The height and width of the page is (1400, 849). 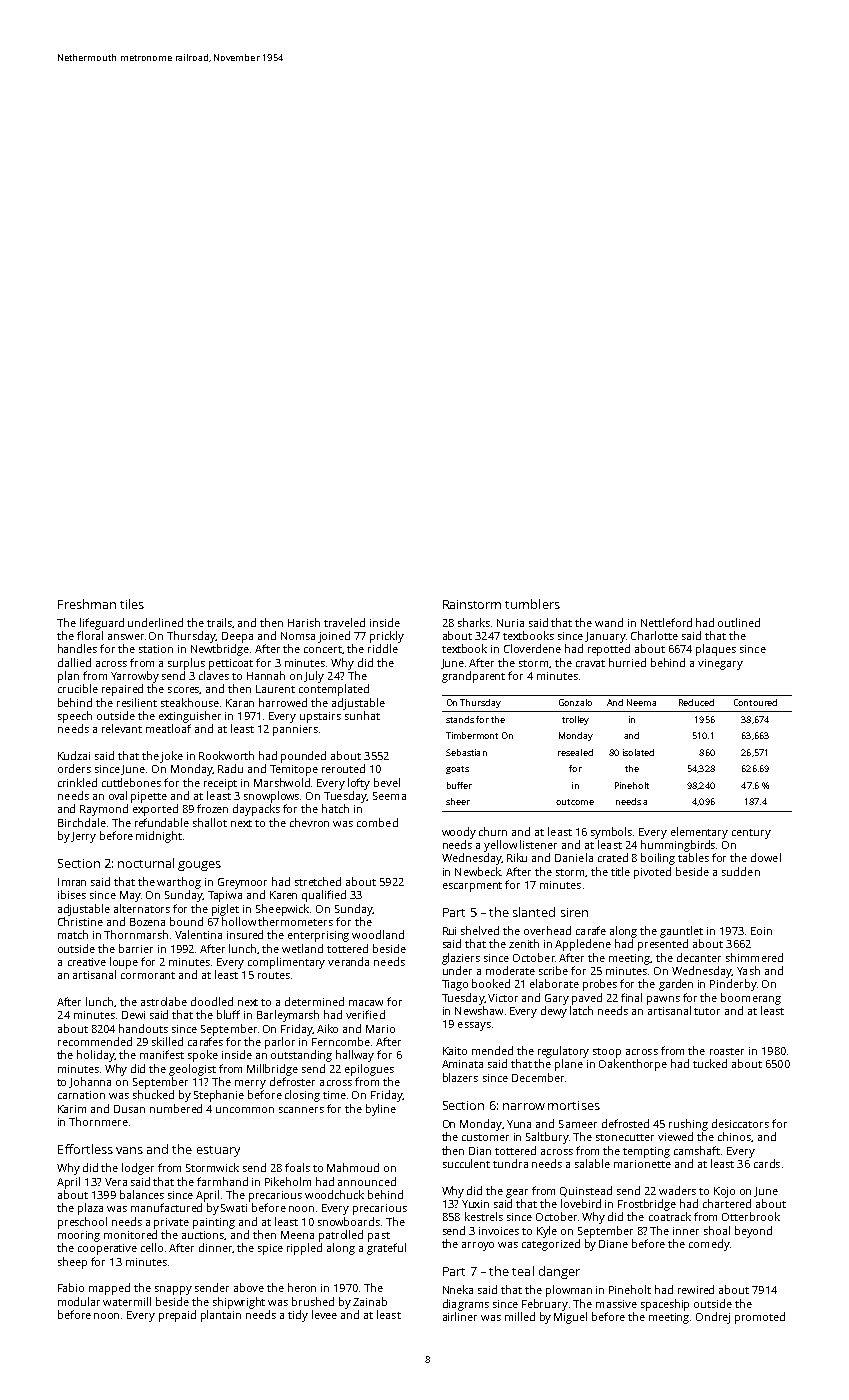 I want to click on astrolabe, so click(x=164, y=1001).
